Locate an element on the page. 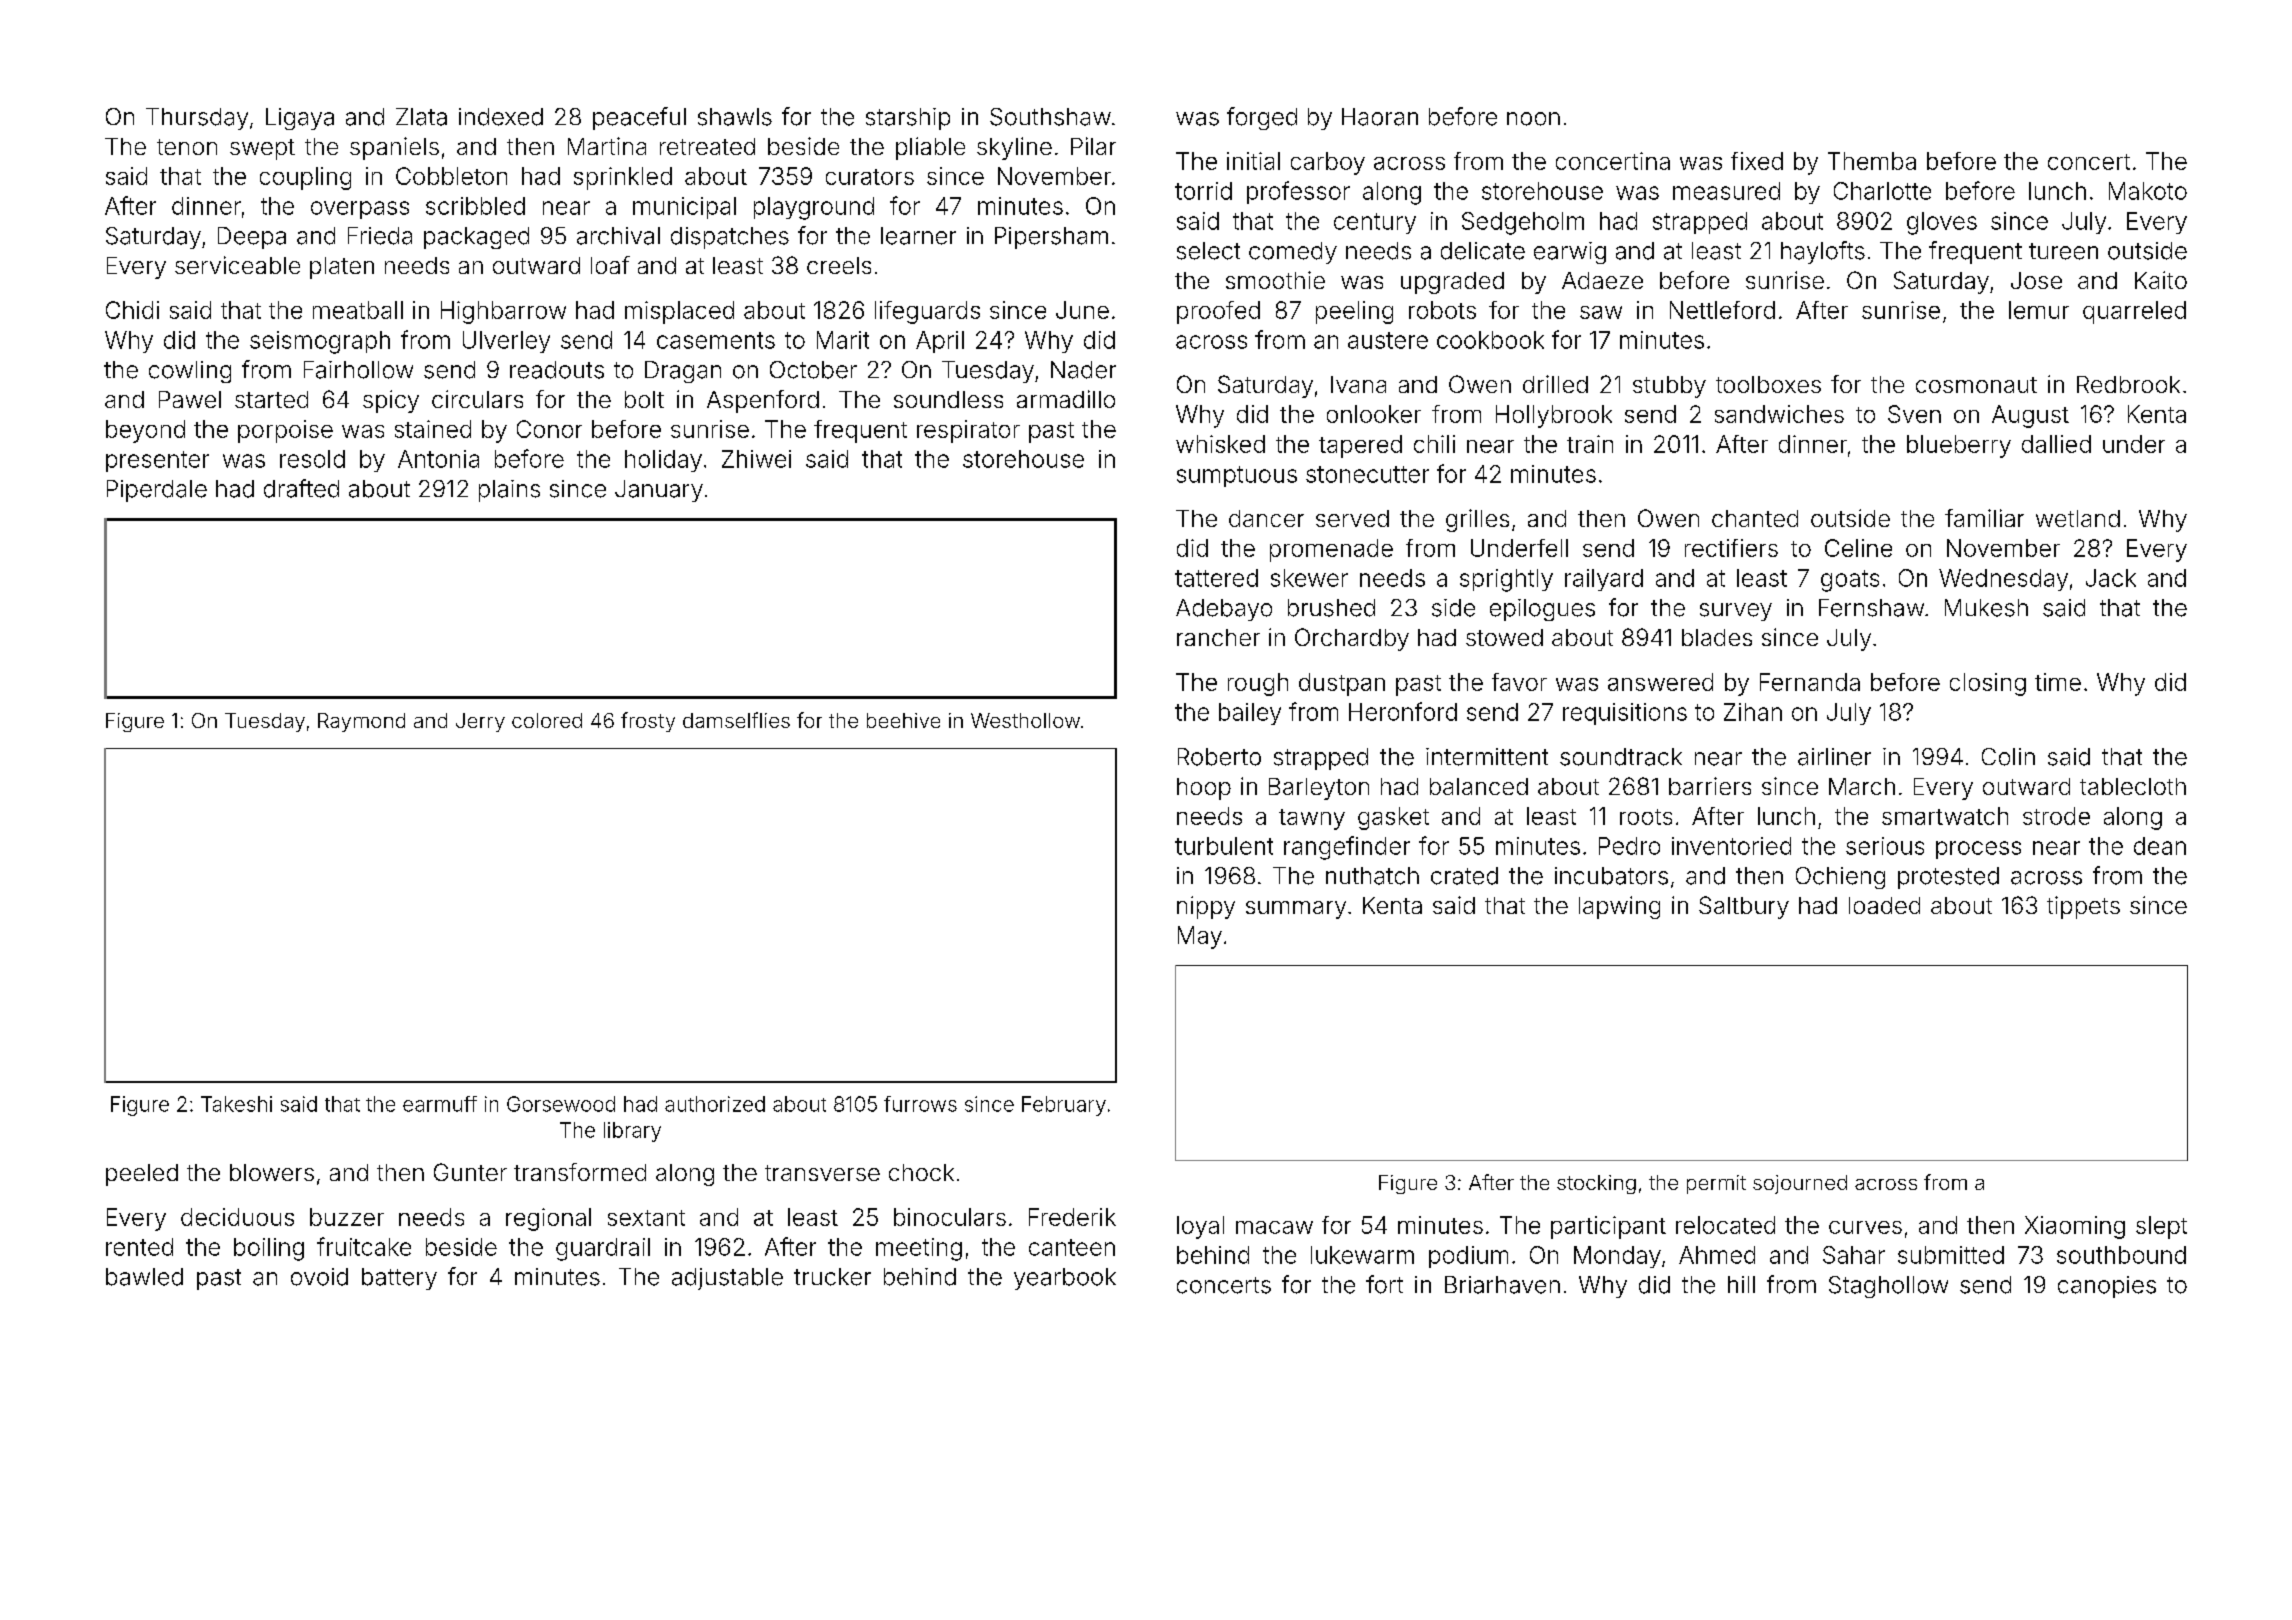  regional is located at coordinates (548, 1219).
